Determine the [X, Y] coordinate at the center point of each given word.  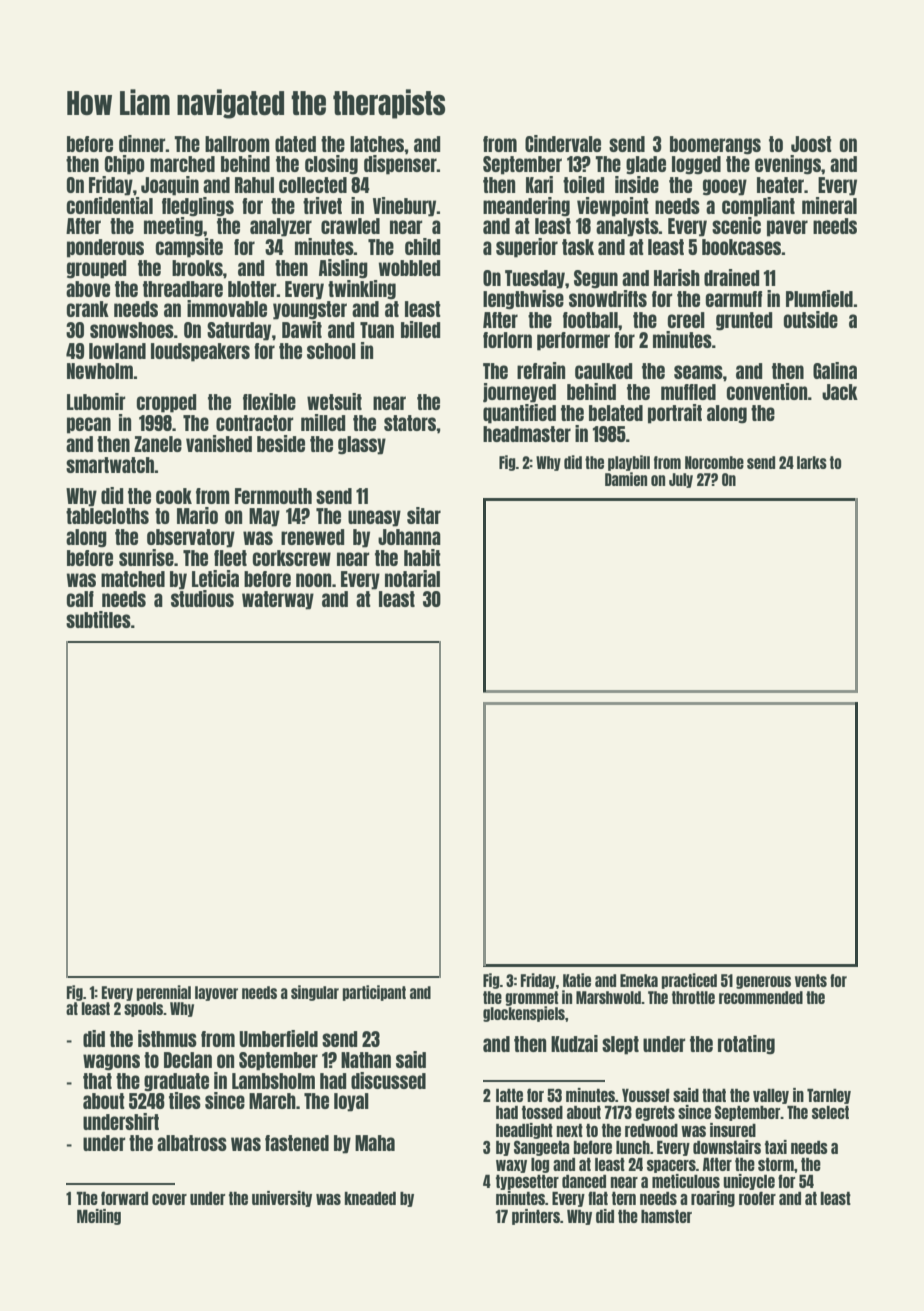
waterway [278, 600]
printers [536, 1217]
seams [698, 372]
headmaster [527, 434]
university [282, 1199]
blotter [252, 289]
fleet [230, 558]
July [681, 480]
